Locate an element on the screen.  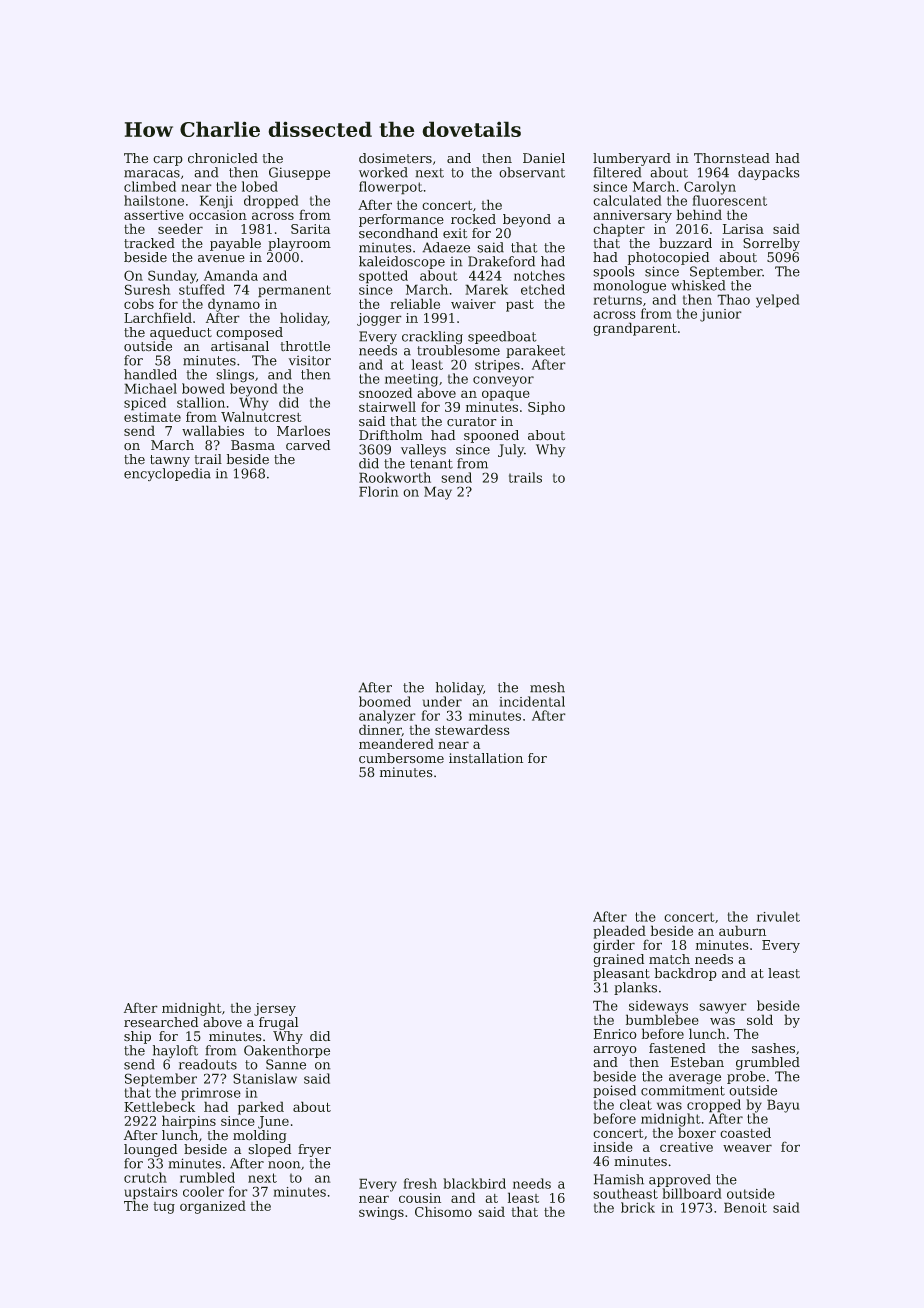
yelped is located at coordinates (778, 301).
